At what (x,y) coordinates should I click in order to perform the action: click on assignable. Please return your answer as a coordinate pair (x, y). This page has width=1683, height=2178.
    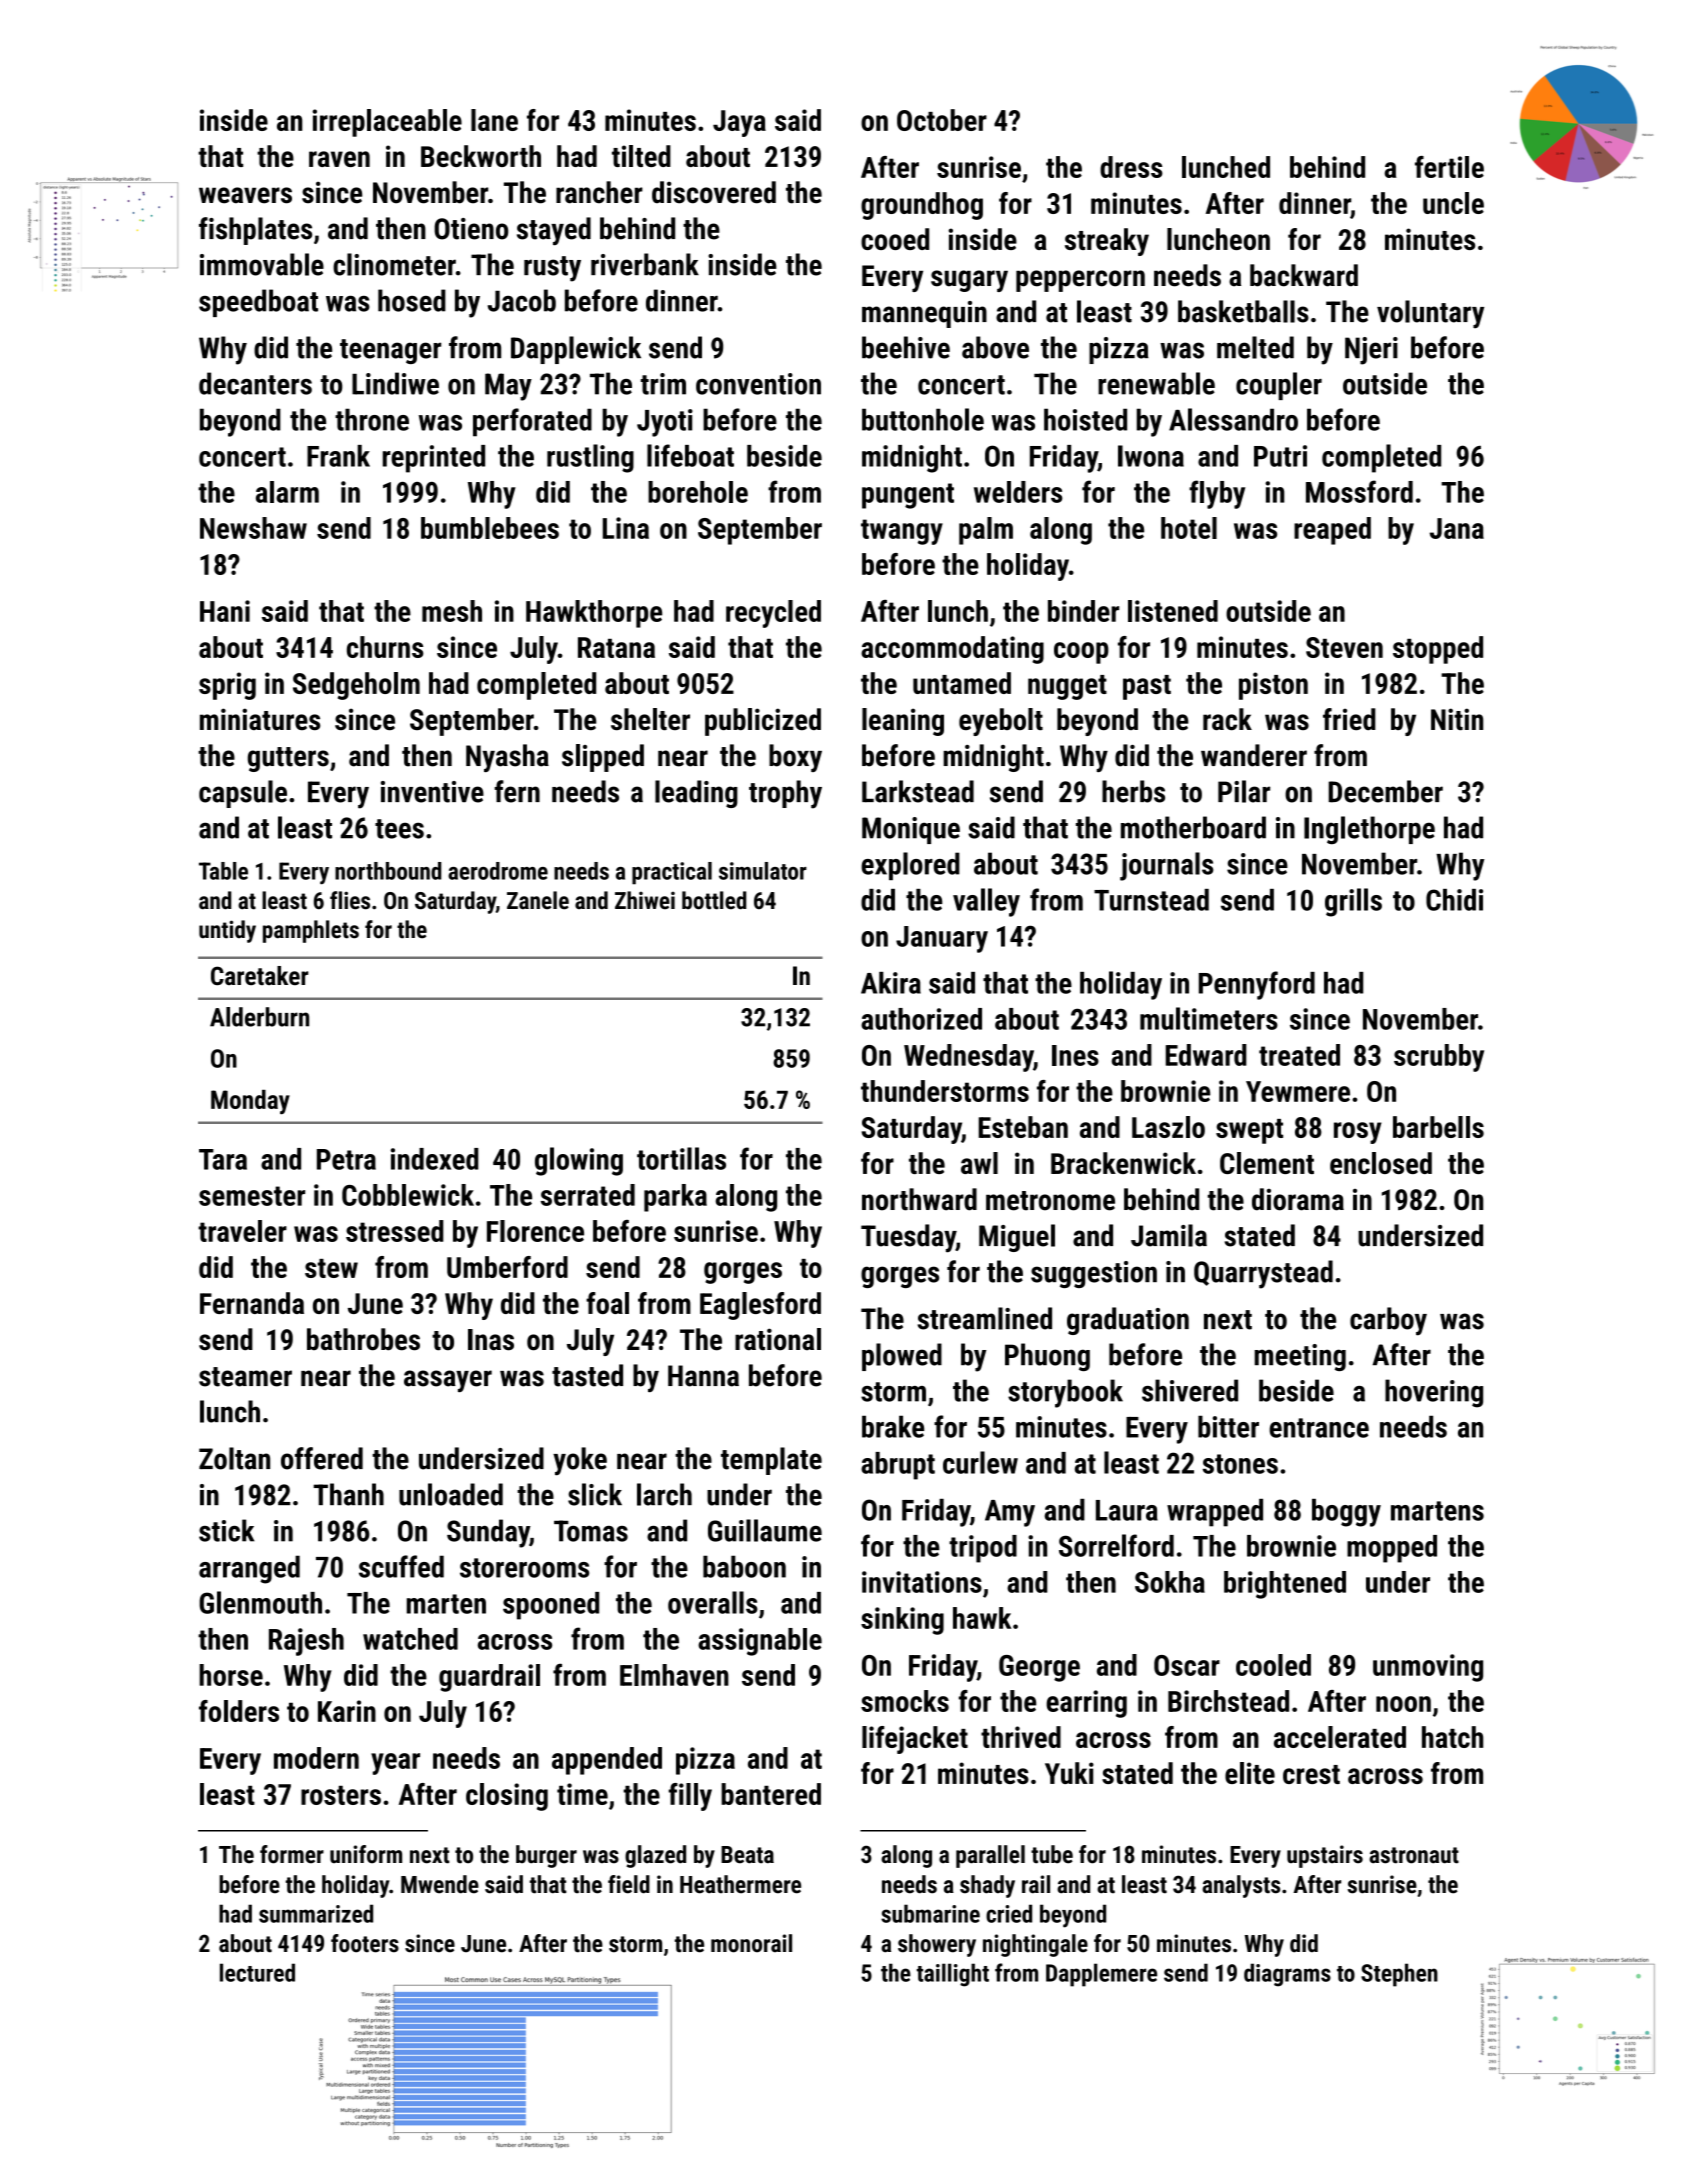
    Looking at the image, I should click on (760, 1642).
